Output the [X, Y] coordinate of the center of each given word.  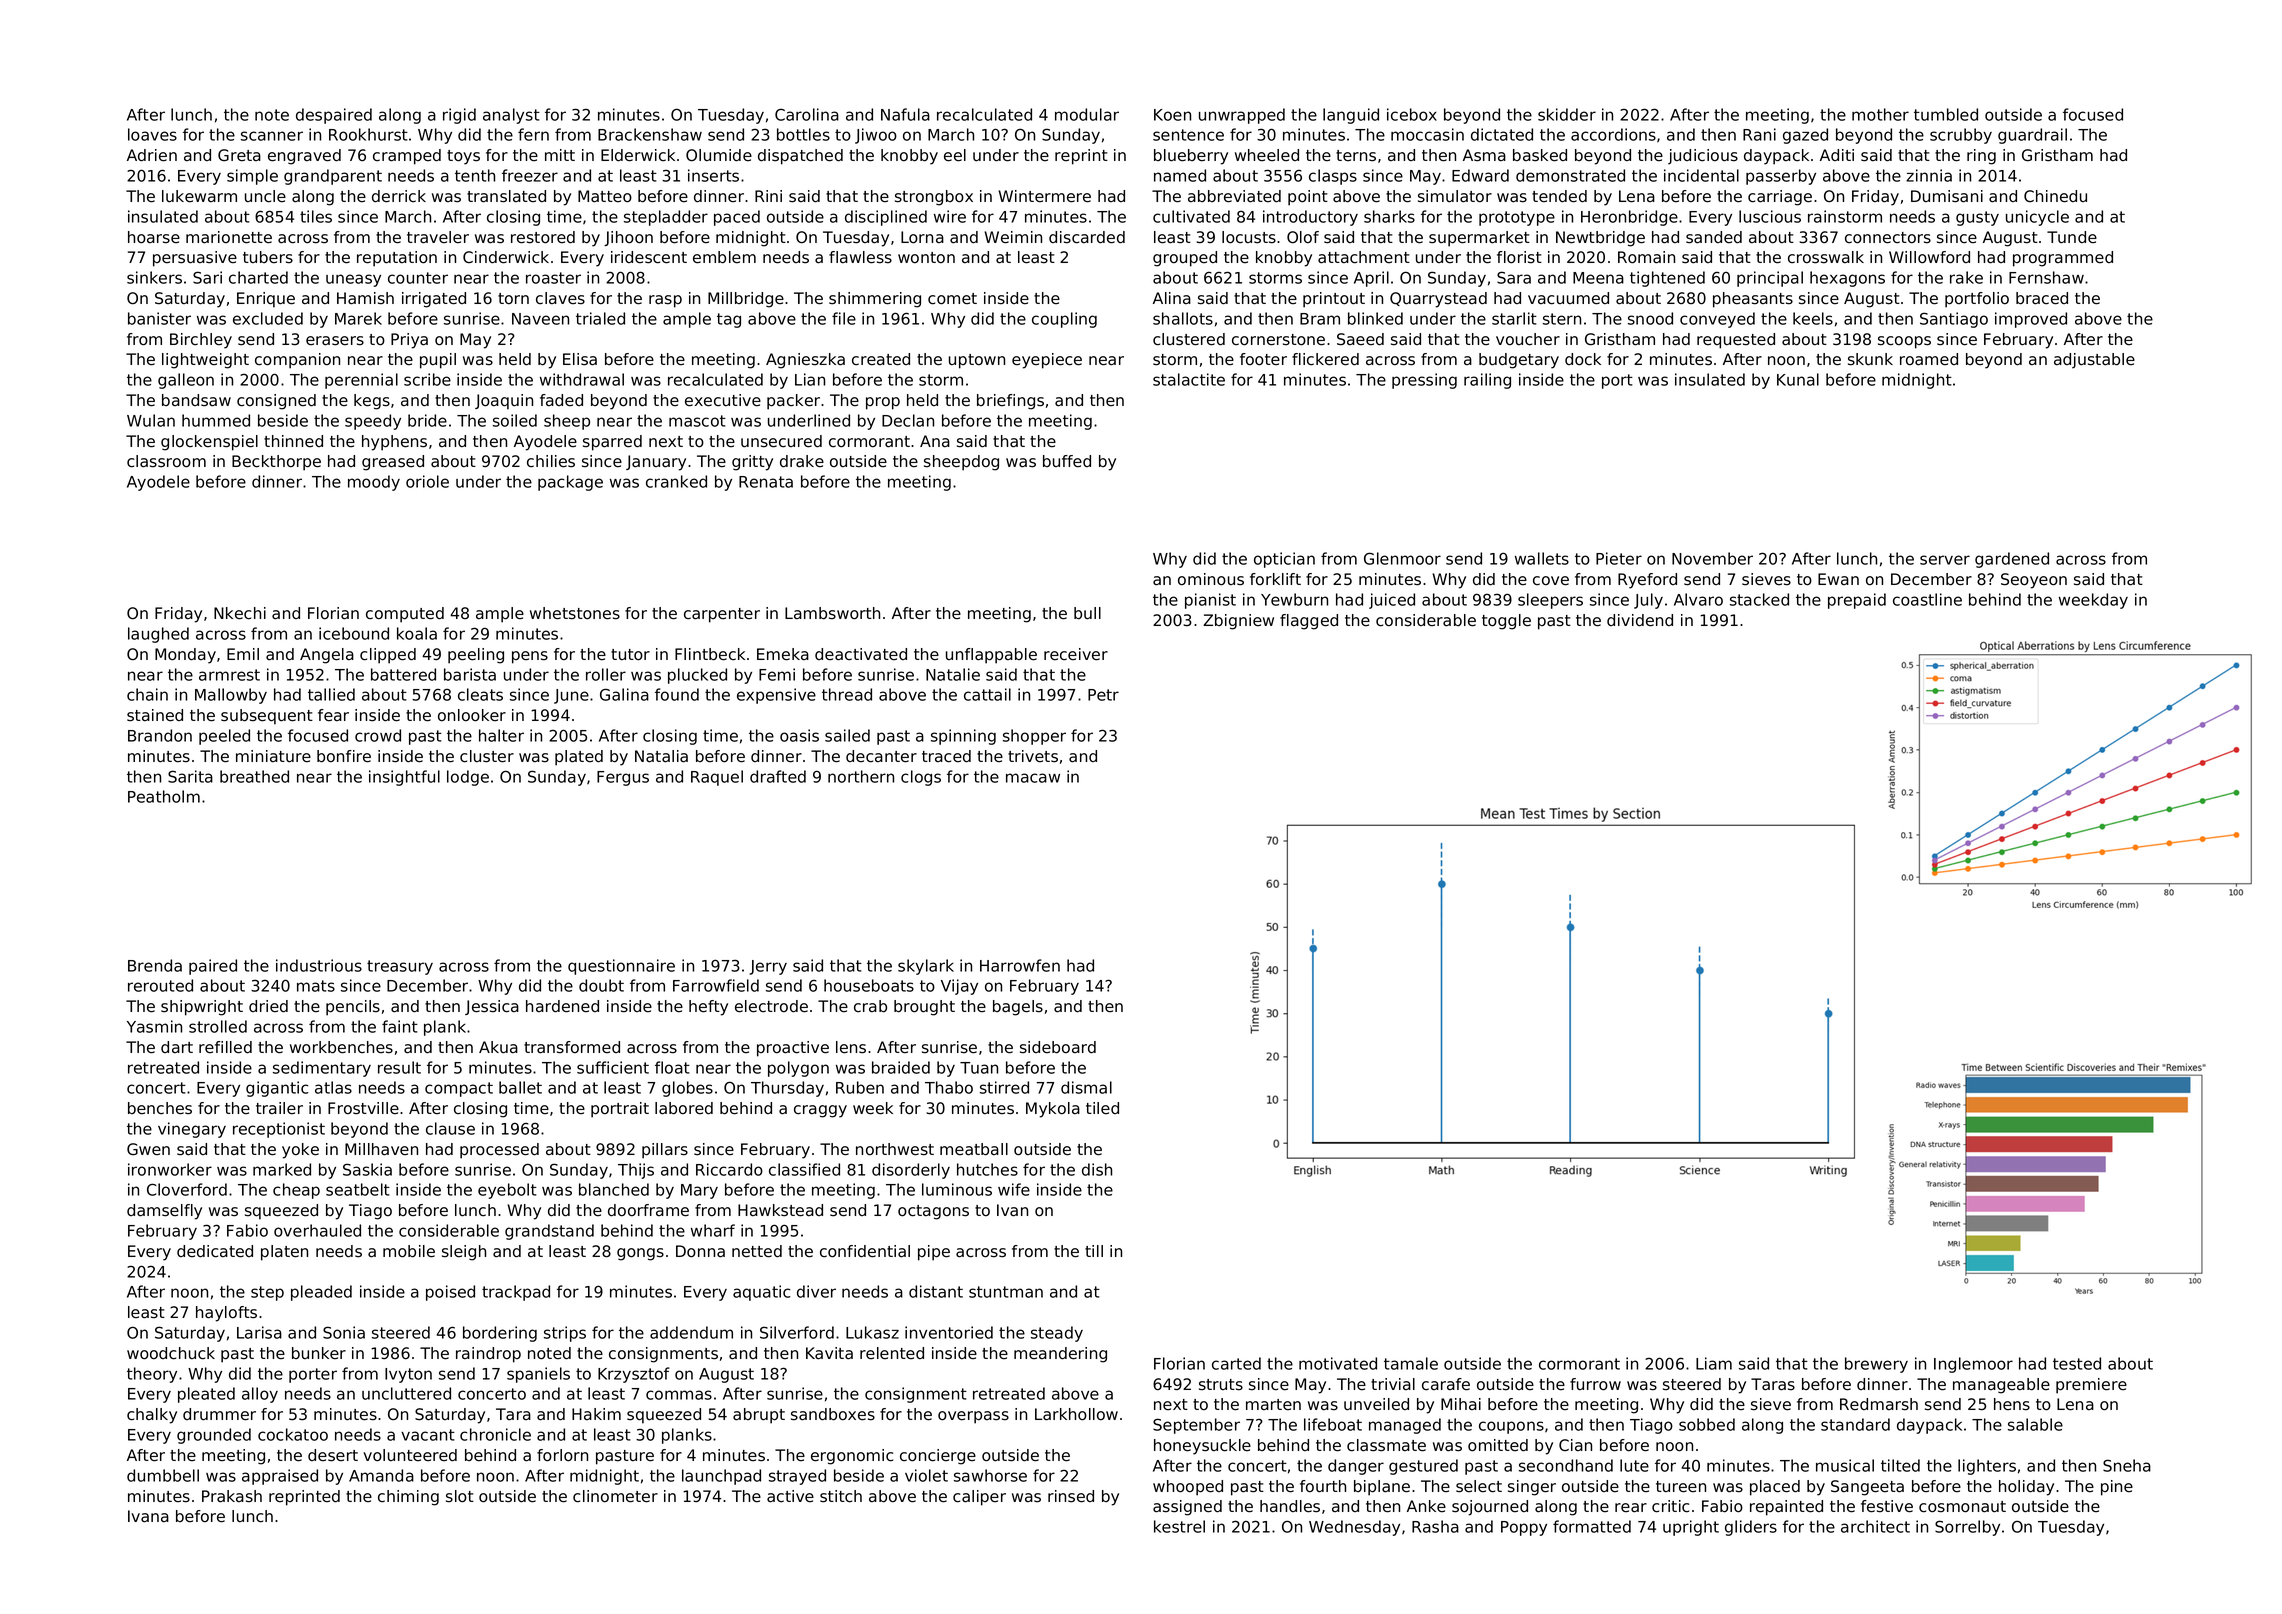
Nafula [905, 114]
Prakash [232, 1496]
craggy [820, 1111]
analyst [511, 116]
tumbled [1946, 114]
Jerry [768, 967]
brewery [1876, 1365]
